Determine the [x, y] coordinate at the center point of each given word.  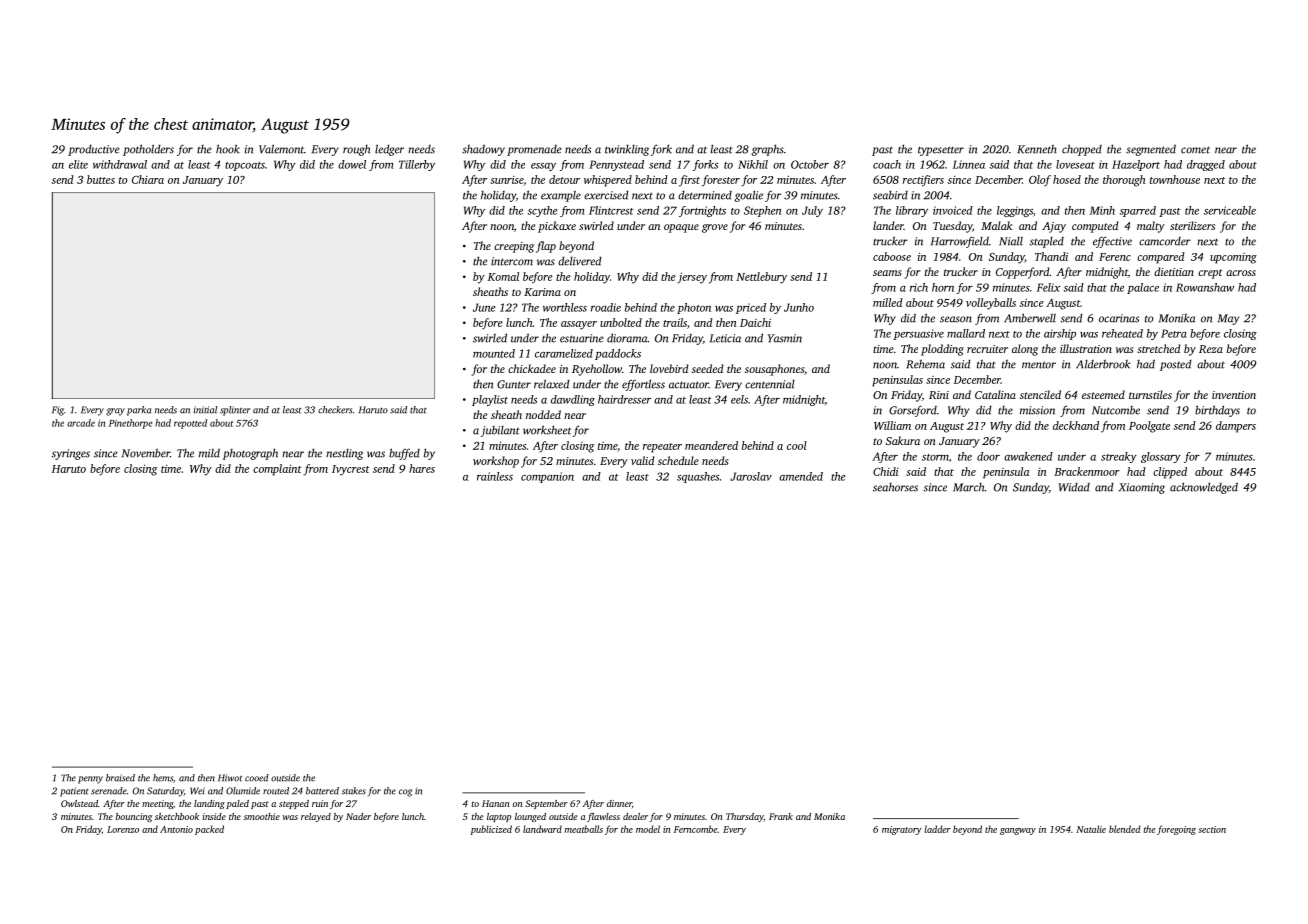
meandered [711, 445]
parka [139, 411]
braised [120, 778]
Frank [781, 816]
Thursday [745, 817]
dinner [619, 803]
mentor [1039, 365]
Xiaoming [1142, 488]
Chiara [148, 179]
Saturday [165, 792]
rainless [495, 476]
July [812, 211]
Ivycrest [351, 470]
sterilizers [1192, 225]
